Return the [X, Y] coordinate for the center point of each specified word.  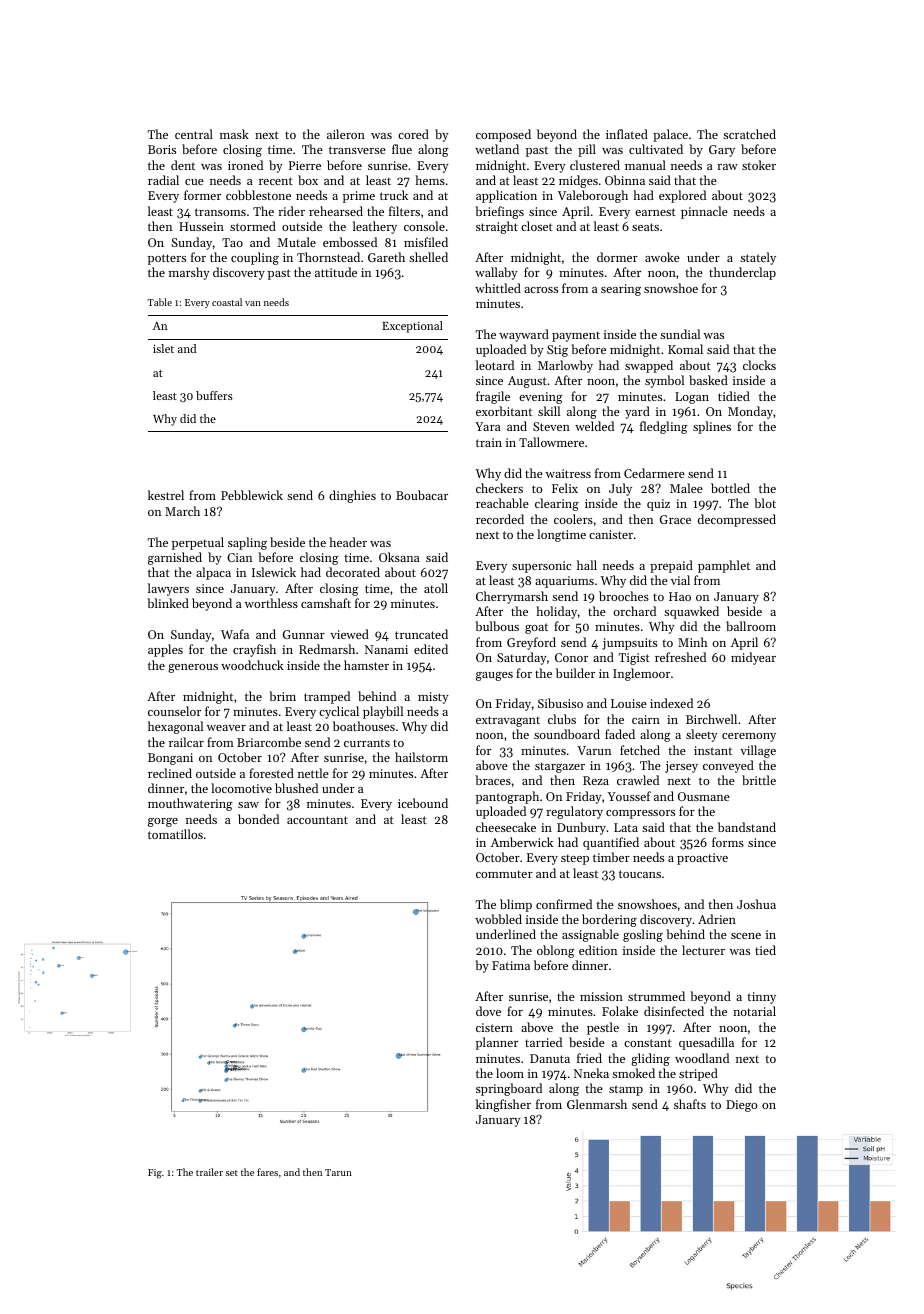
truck [394, 195]
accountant [317, 820]
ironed [245, 165]
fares [267, 1172]
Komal [685, 349]
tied [765, 950]
